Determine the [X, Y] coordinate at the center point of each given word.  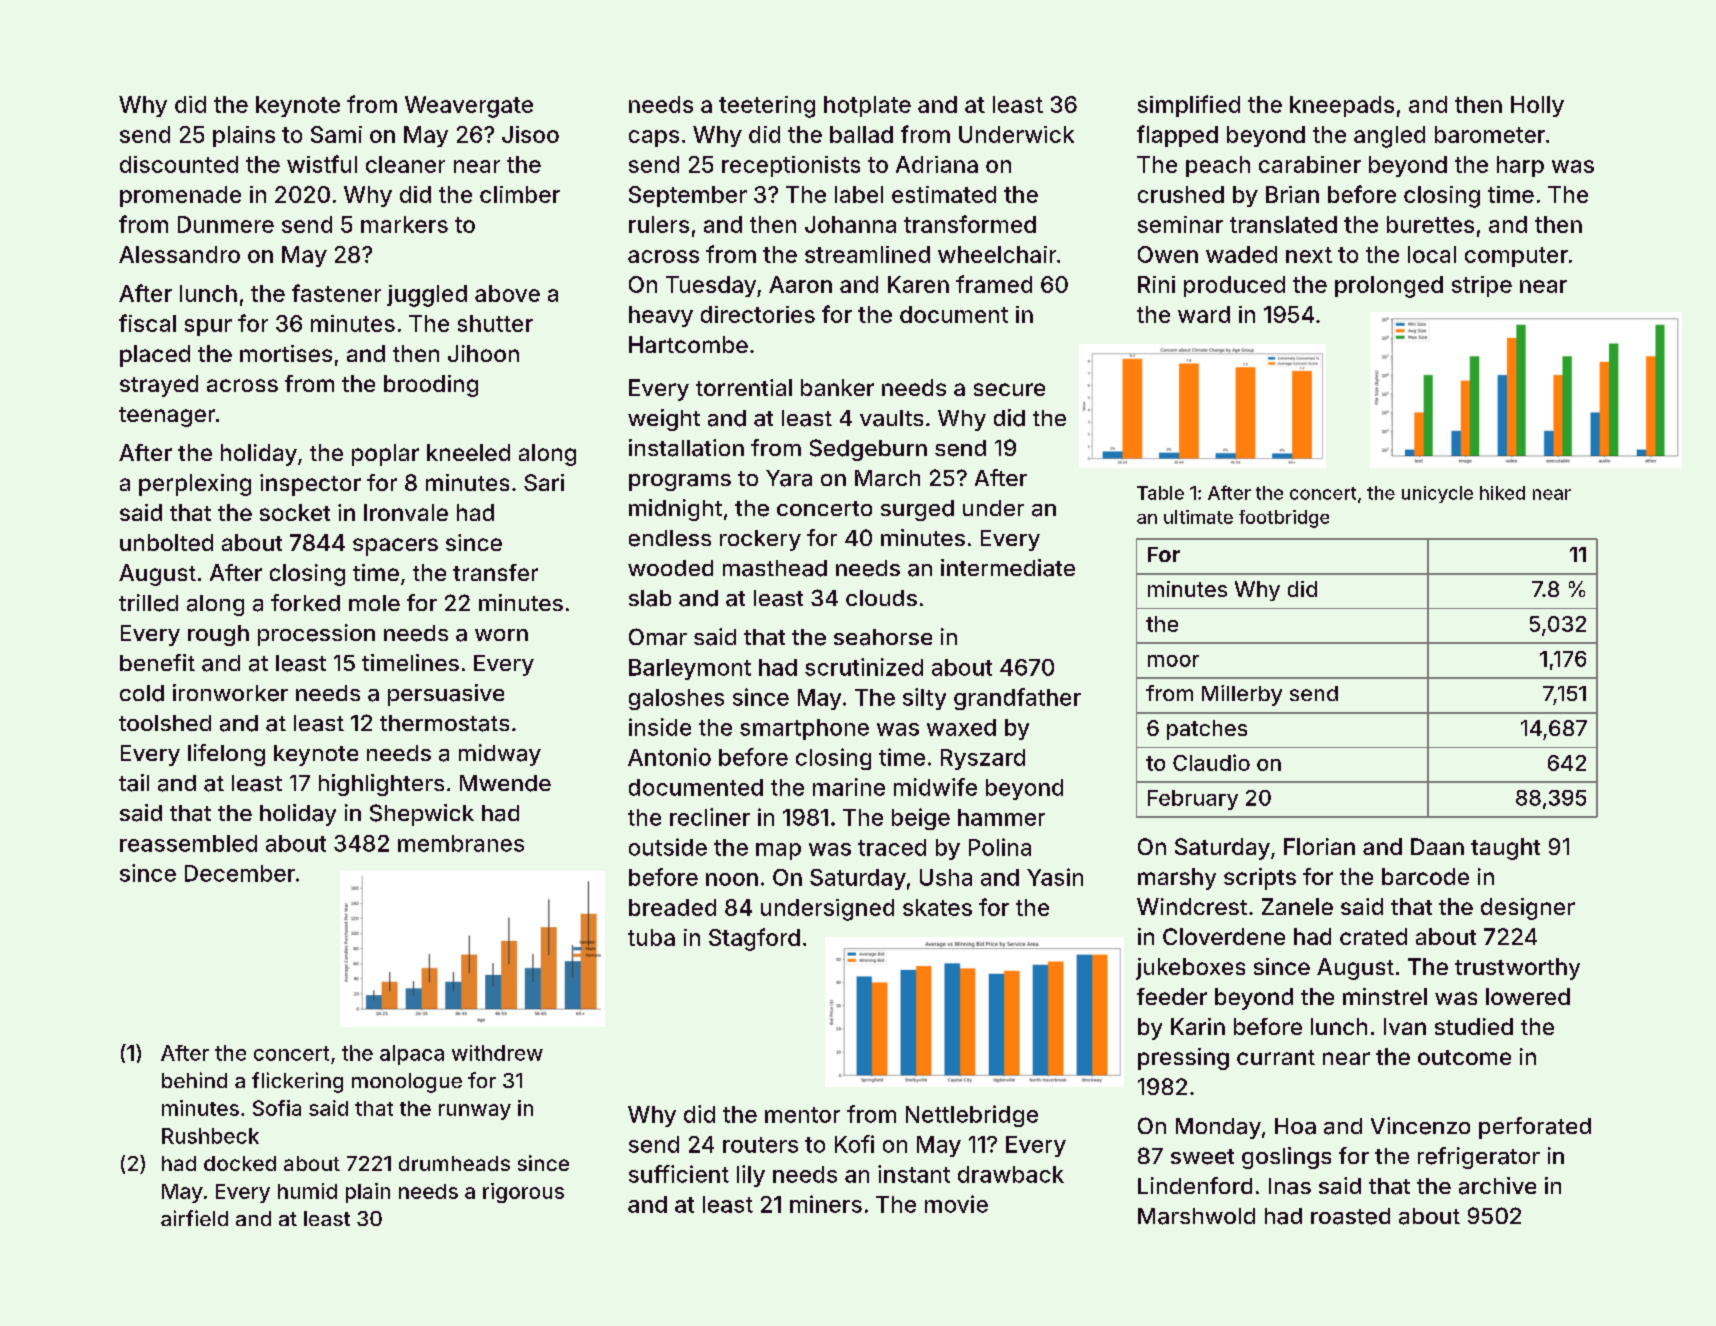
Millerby [1242, 695]
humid [307, 1191]
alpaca [412, 1055]
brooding [431, 386]
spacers [395, 547]
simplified [1189, 106]
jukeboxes [1190, 969]
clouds [881, 598]
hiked [1502, 493]
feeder [1172, 996]
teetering [767, 107]
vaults [891, 418]
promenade [180, 196]
